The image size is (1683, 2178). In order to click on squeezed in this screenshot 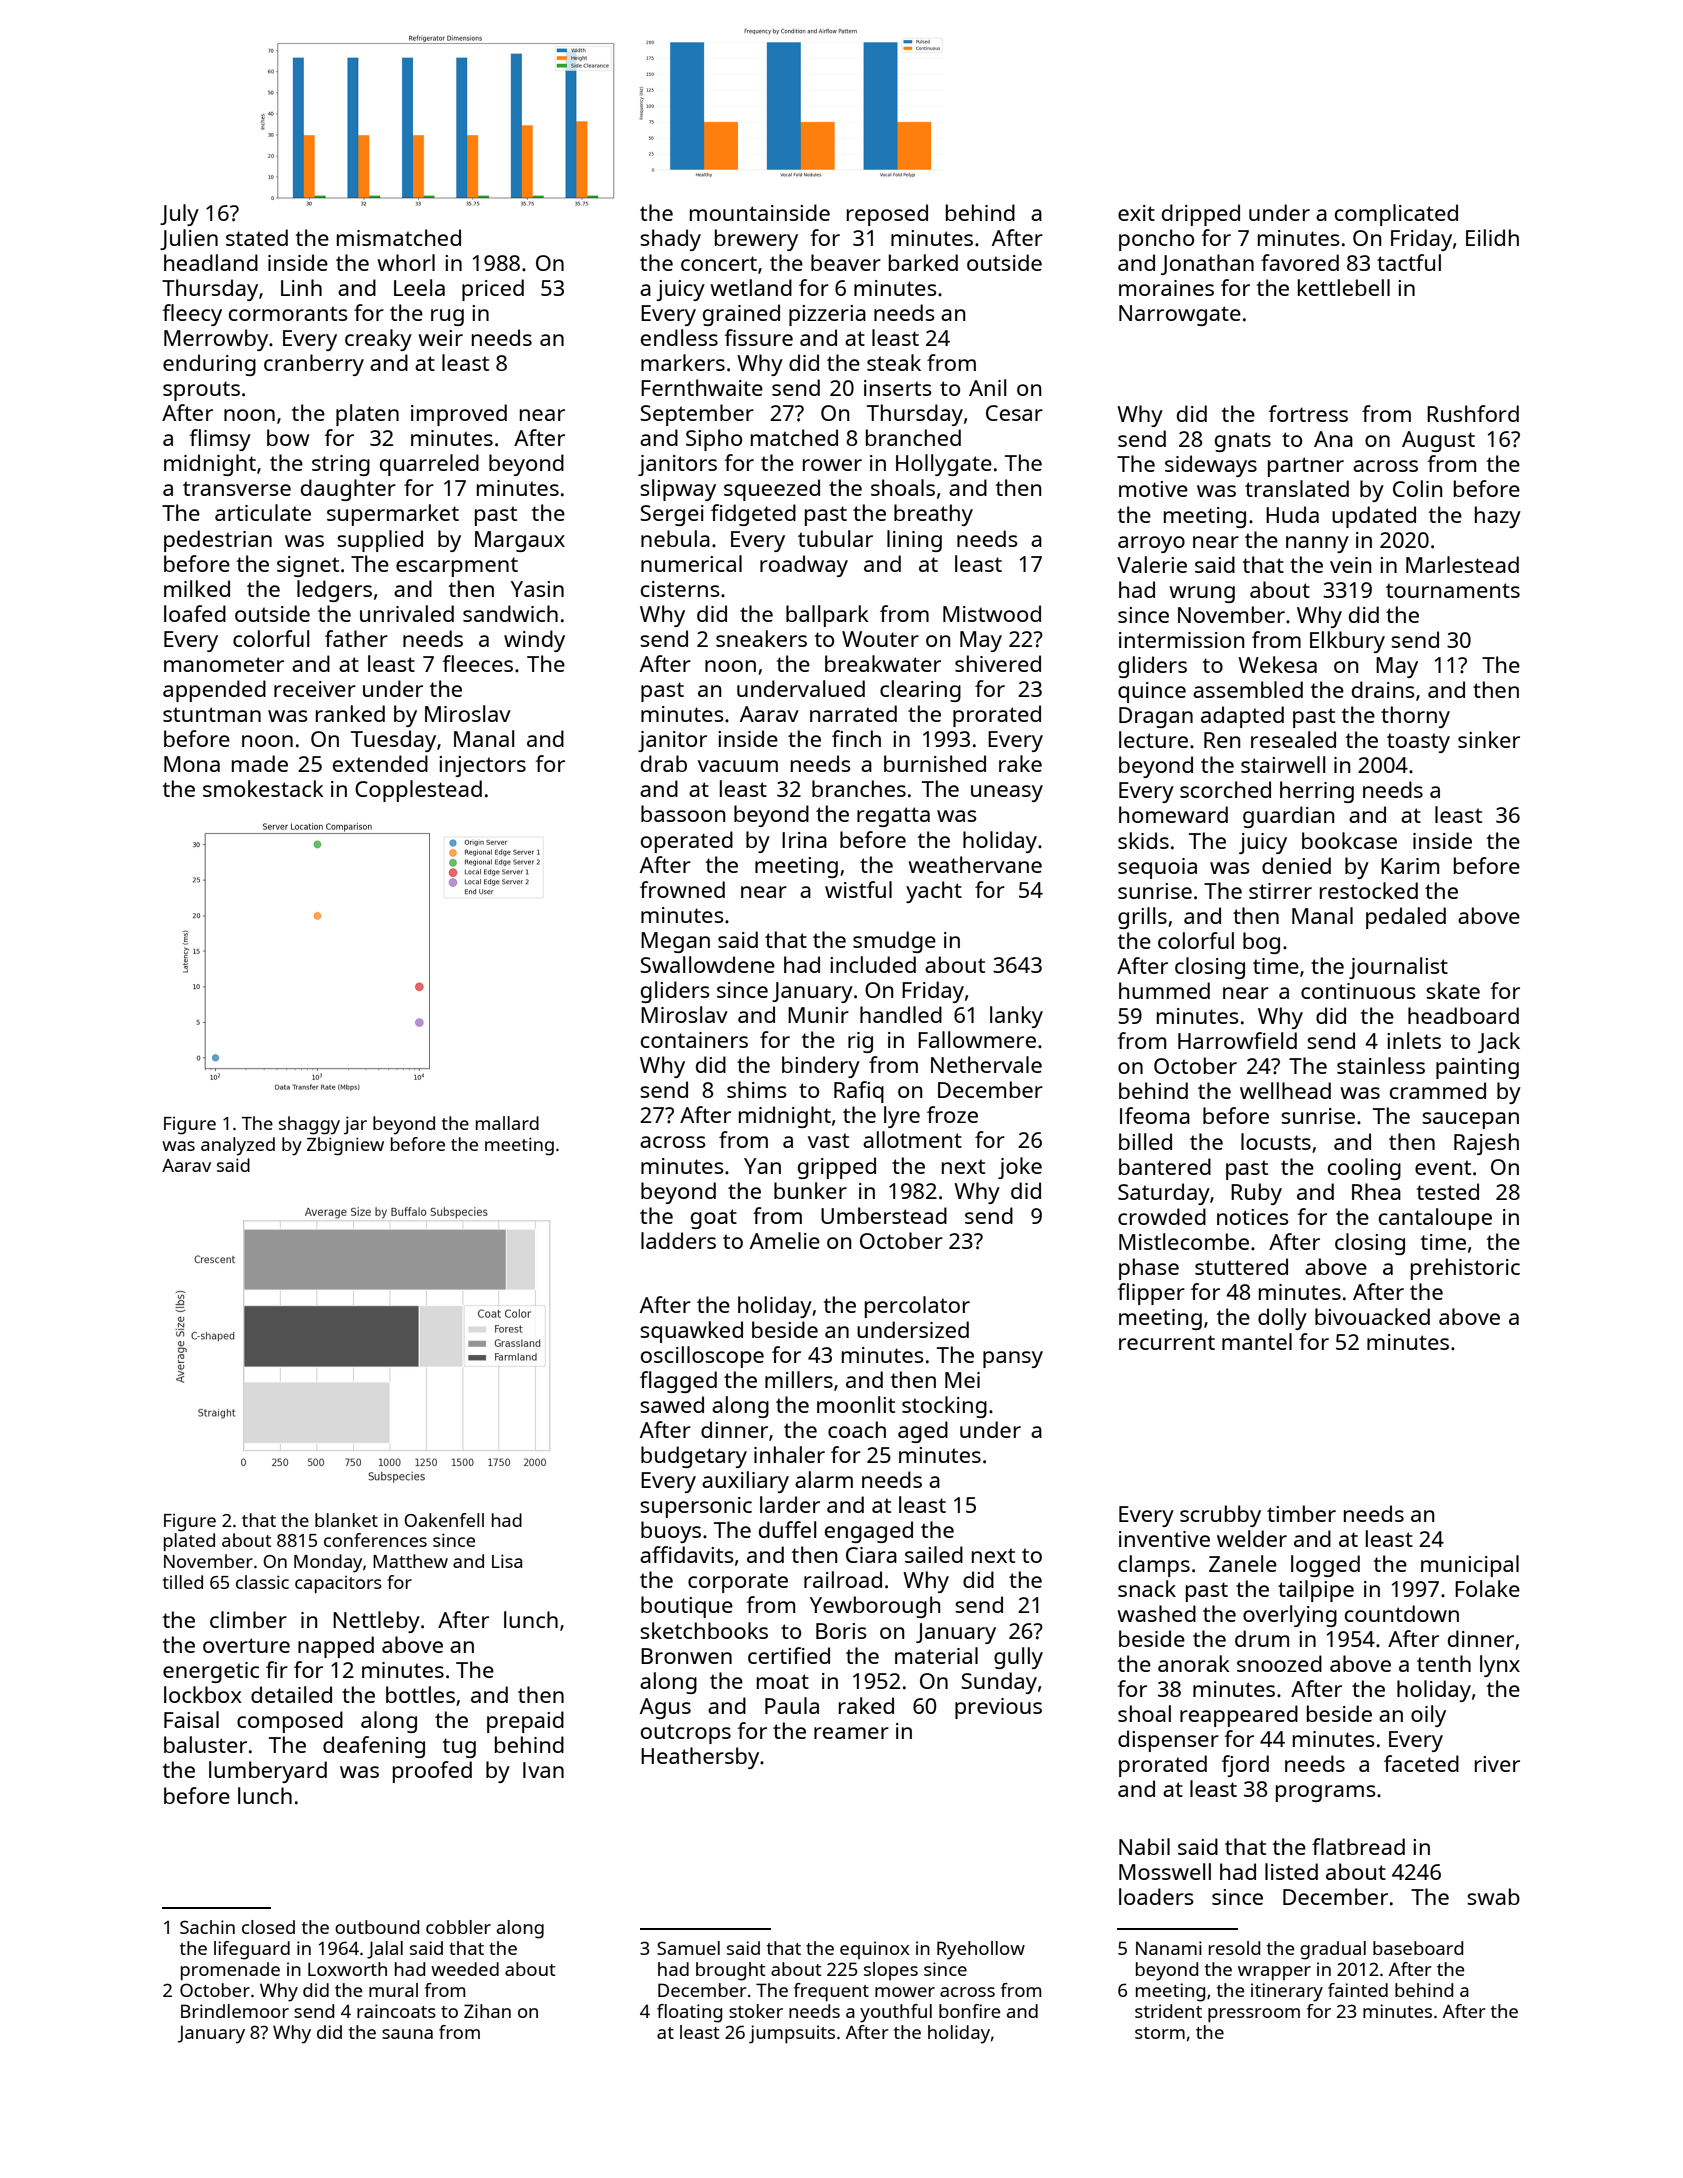, I will do `click(772, 490)`.
